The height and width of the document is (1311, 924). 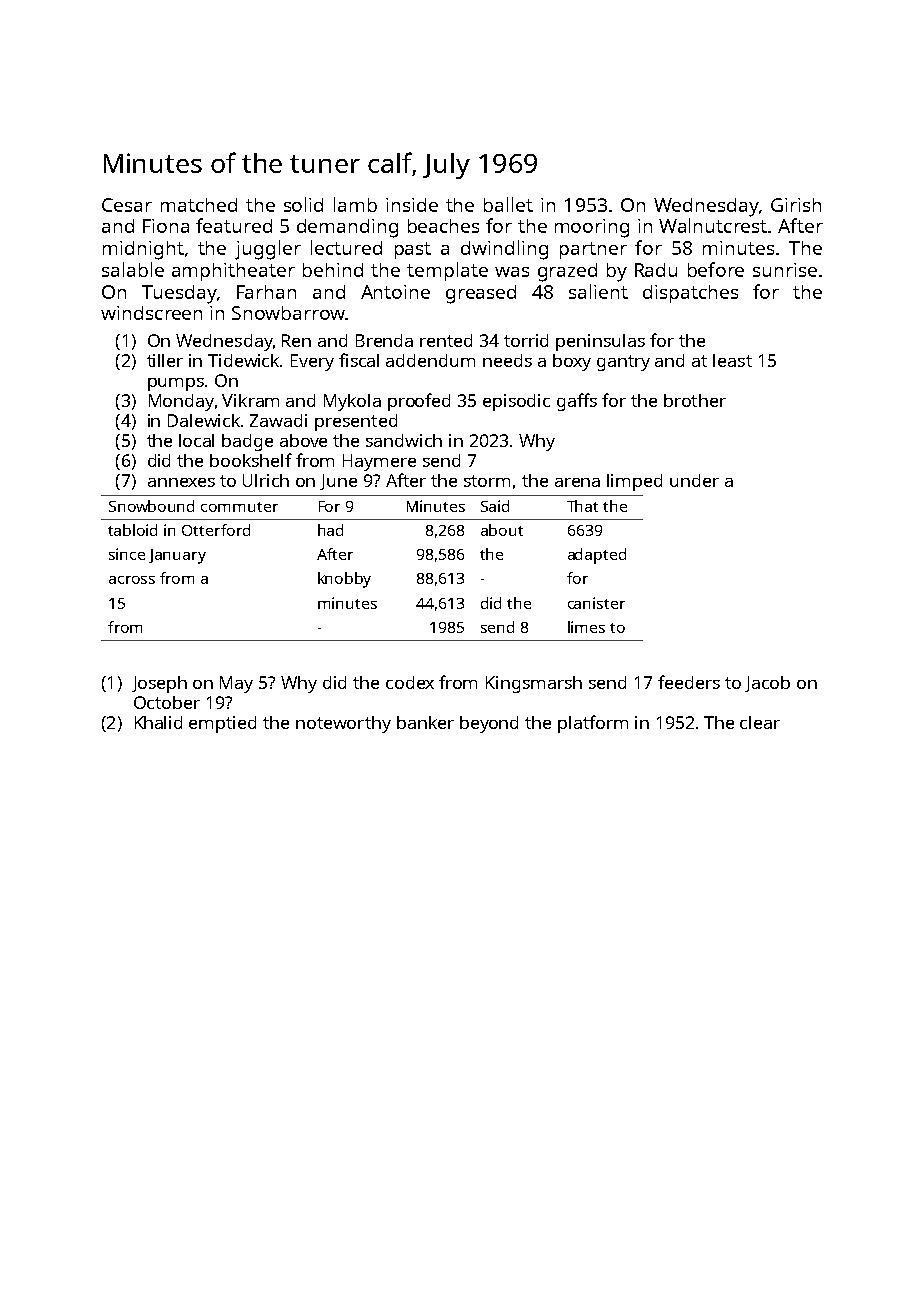 What do you see at coordinates (330, 530) in the document?
I see `had` at bounding box center [330, 530].
